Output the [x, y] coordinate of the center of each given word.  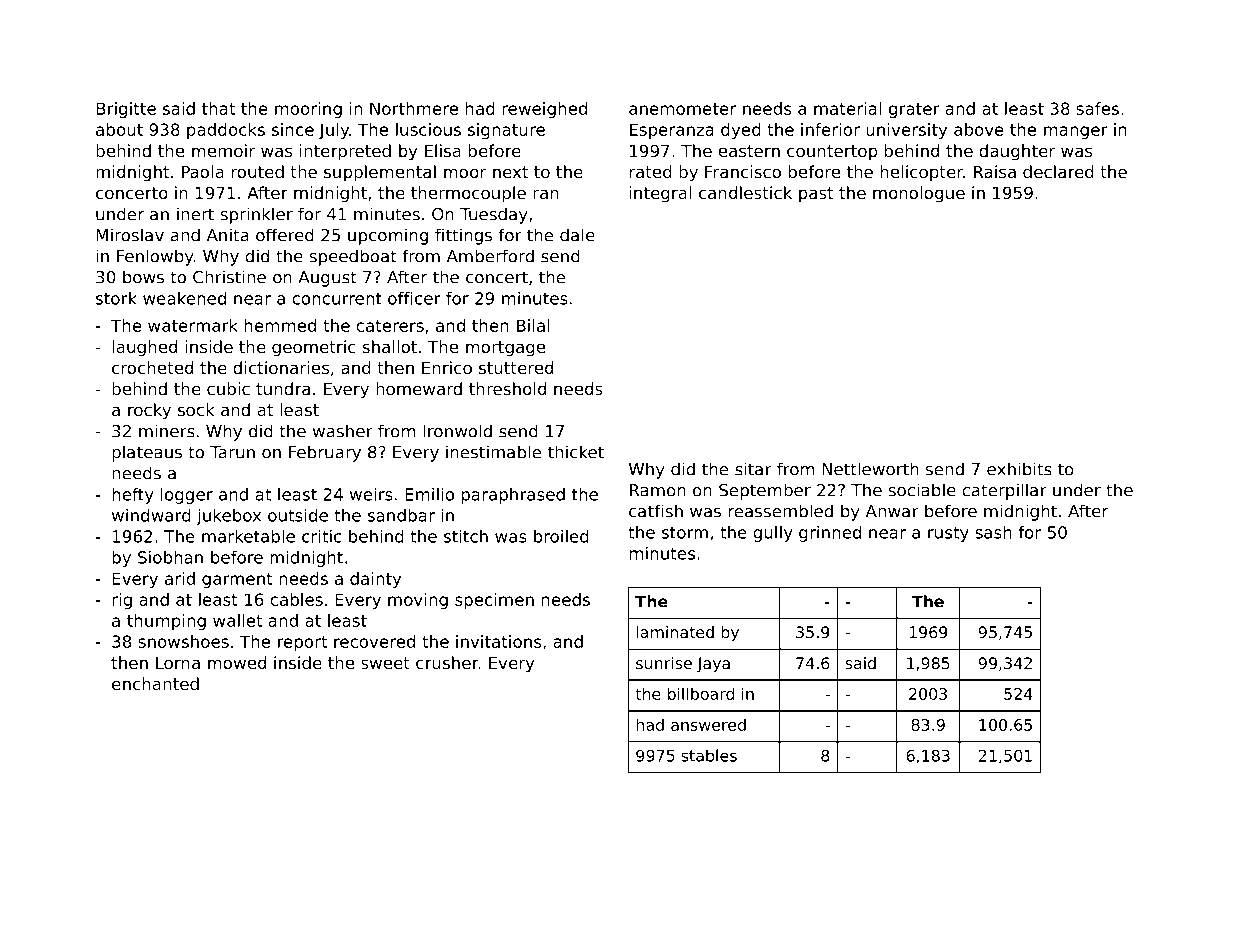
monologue [919, 194]
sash [993, 532]
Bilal [533, 325]
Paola [203, 171]
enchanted [155, 683]
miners [167, 431]
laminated [675, 632]
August [327, 279]
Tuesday [494, 215]
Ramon [658, 490]
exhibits [1019, 469]
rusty [948, 534]
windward [151, 515]
